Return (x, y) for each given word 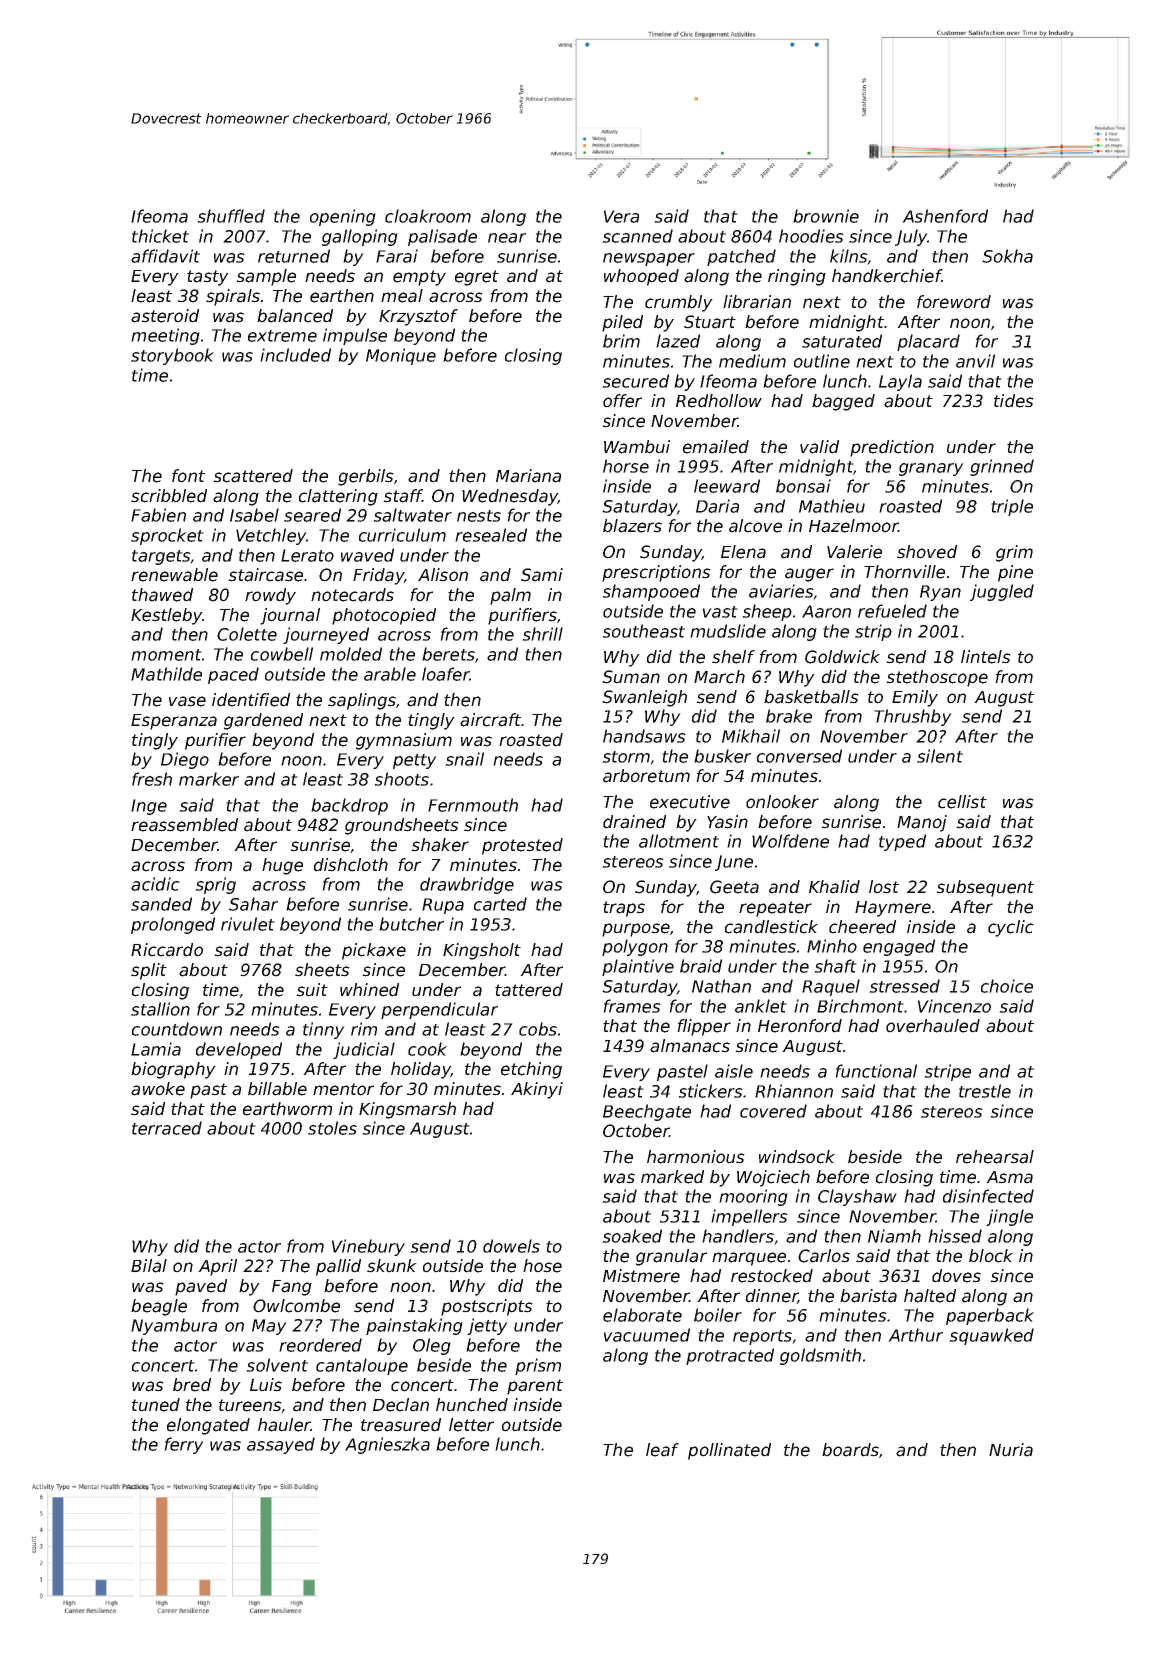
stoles (332, 1128)
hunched (472, 1405)
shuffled (231, 216)
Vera (621, 216)
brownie (826, 216)
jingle (1009, 1217)
